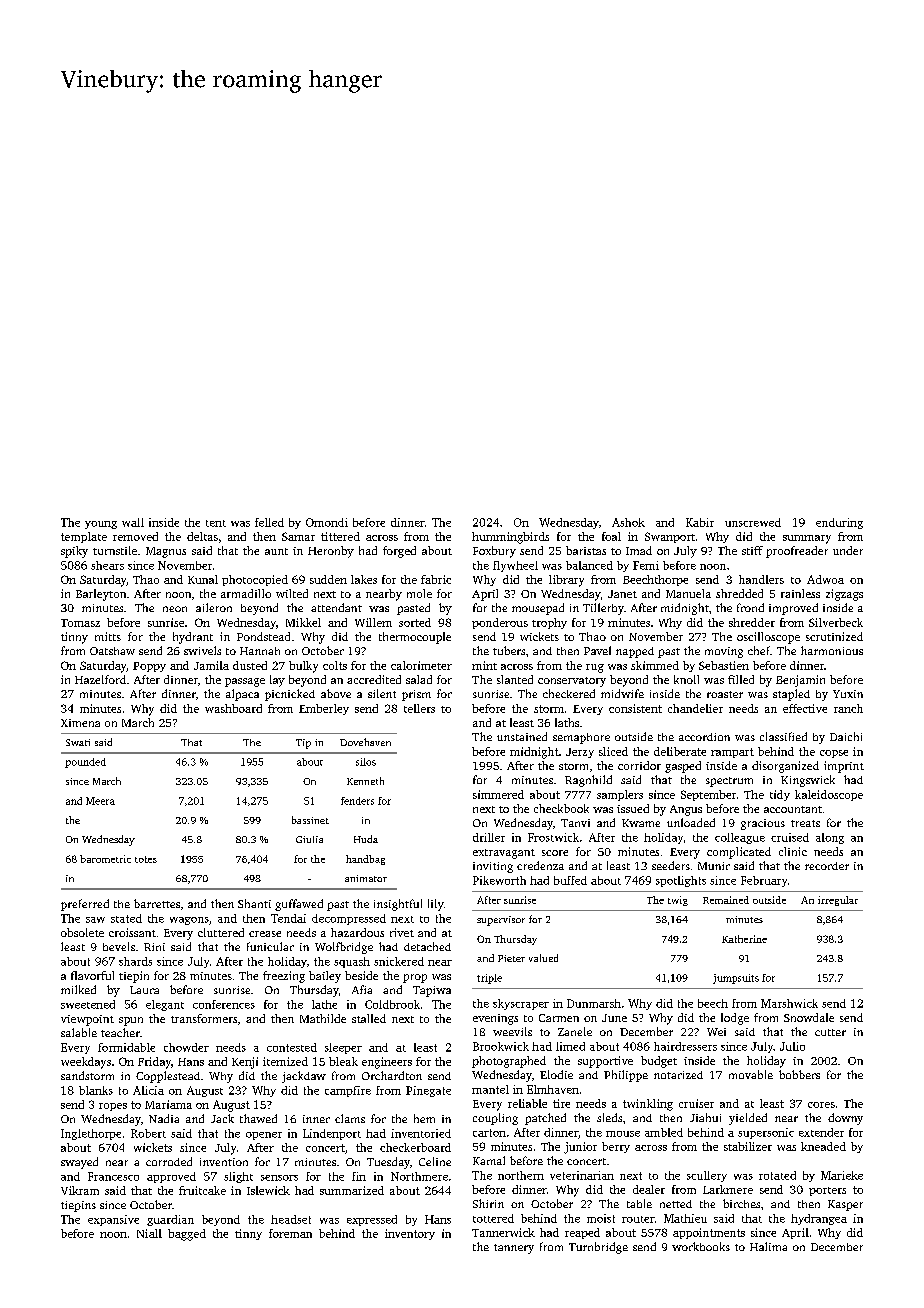 The image size is (924, 1308). I want to click on unscrewed, so click(753, 522).
